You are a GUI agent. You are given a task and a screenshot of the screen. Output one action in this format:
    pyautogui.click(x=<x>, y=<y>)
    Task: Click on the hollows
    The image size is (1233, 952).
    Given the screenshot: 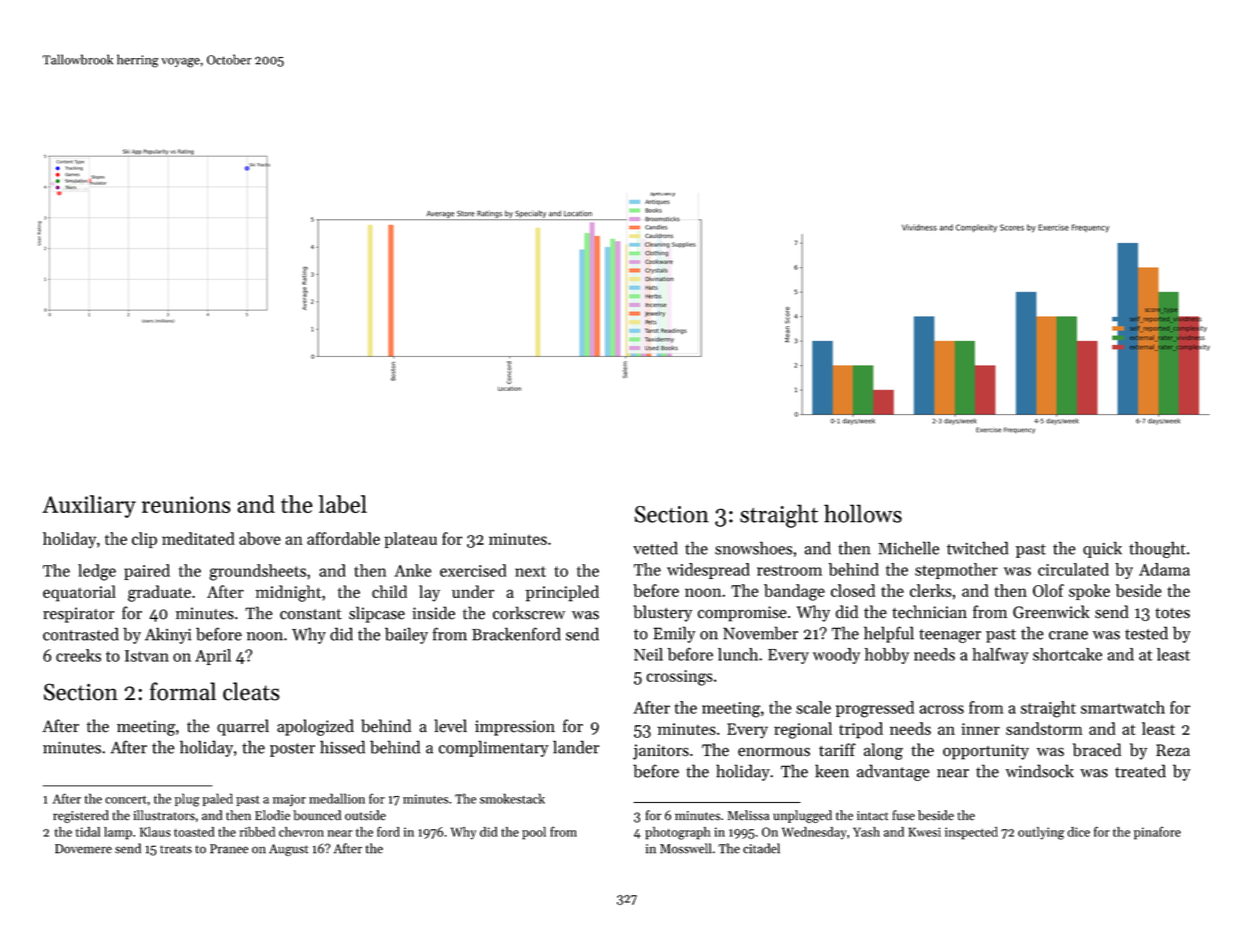 What is the action you would take?
    pyautogui.click(x=863, y=513)
